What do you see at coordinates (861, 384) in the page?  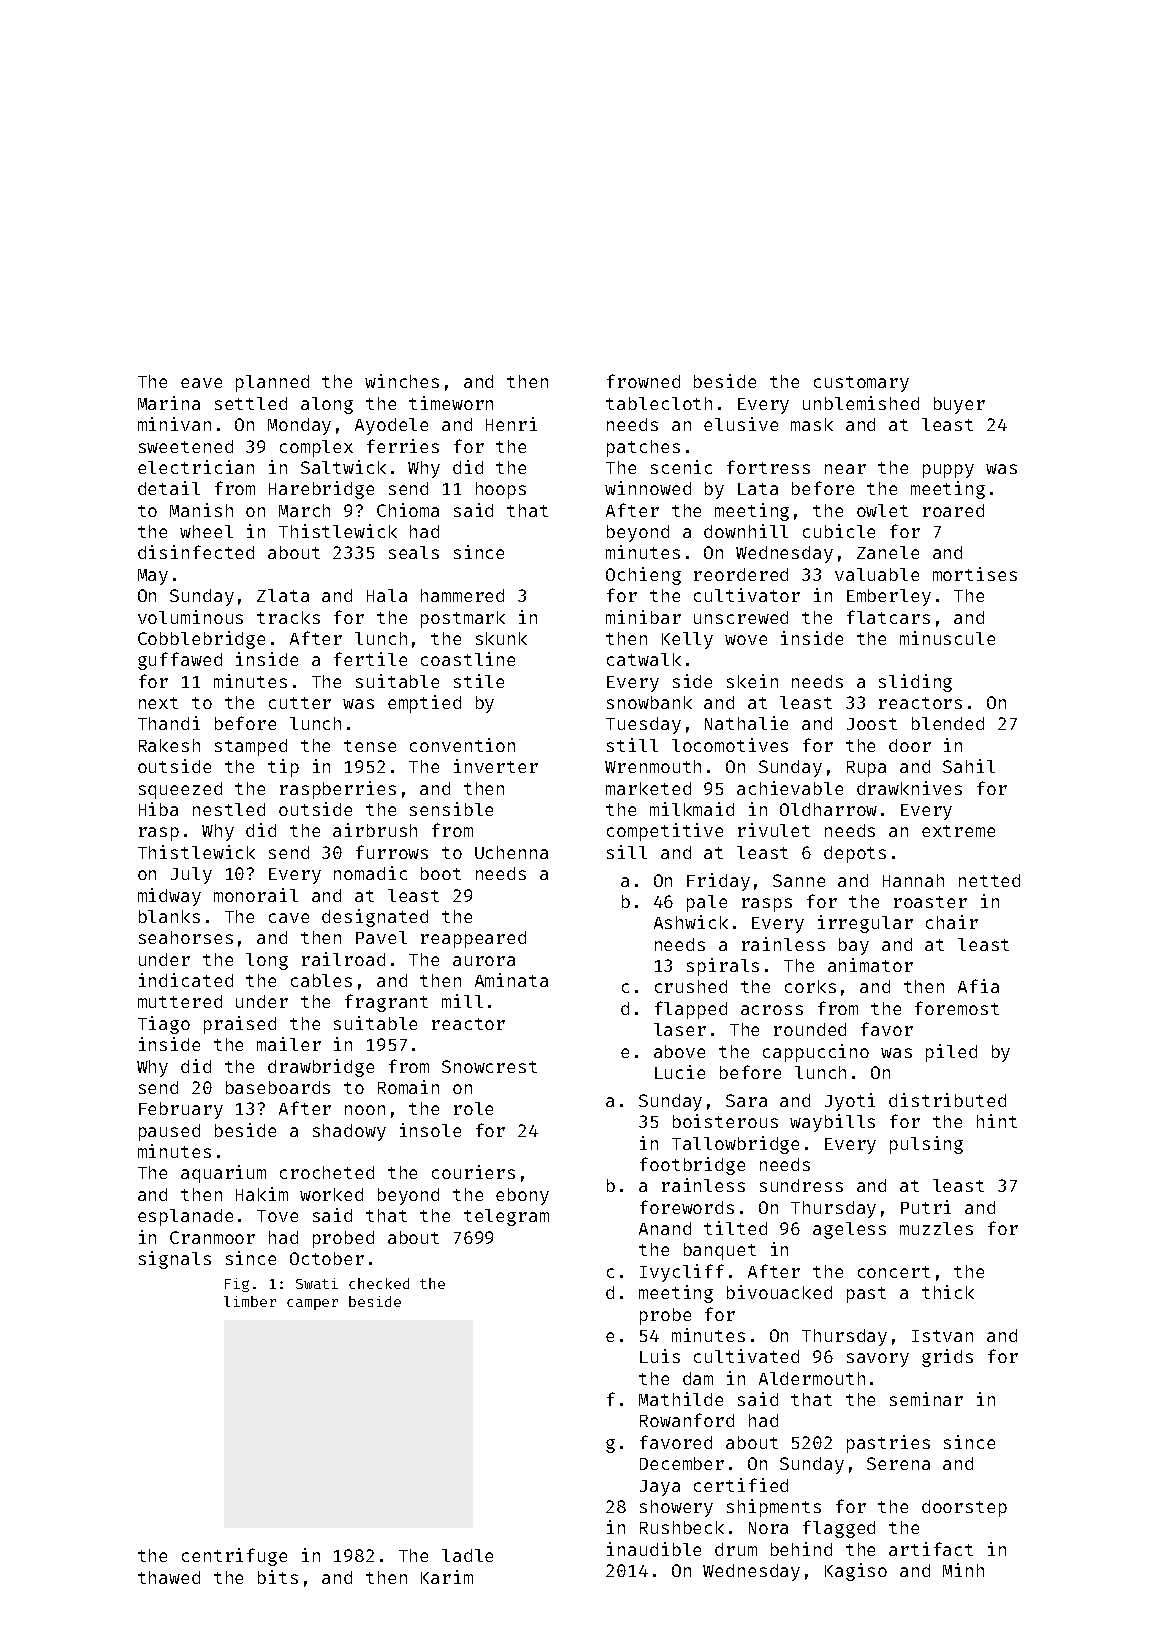 I see `customary` at bounding box center [861, 384].
